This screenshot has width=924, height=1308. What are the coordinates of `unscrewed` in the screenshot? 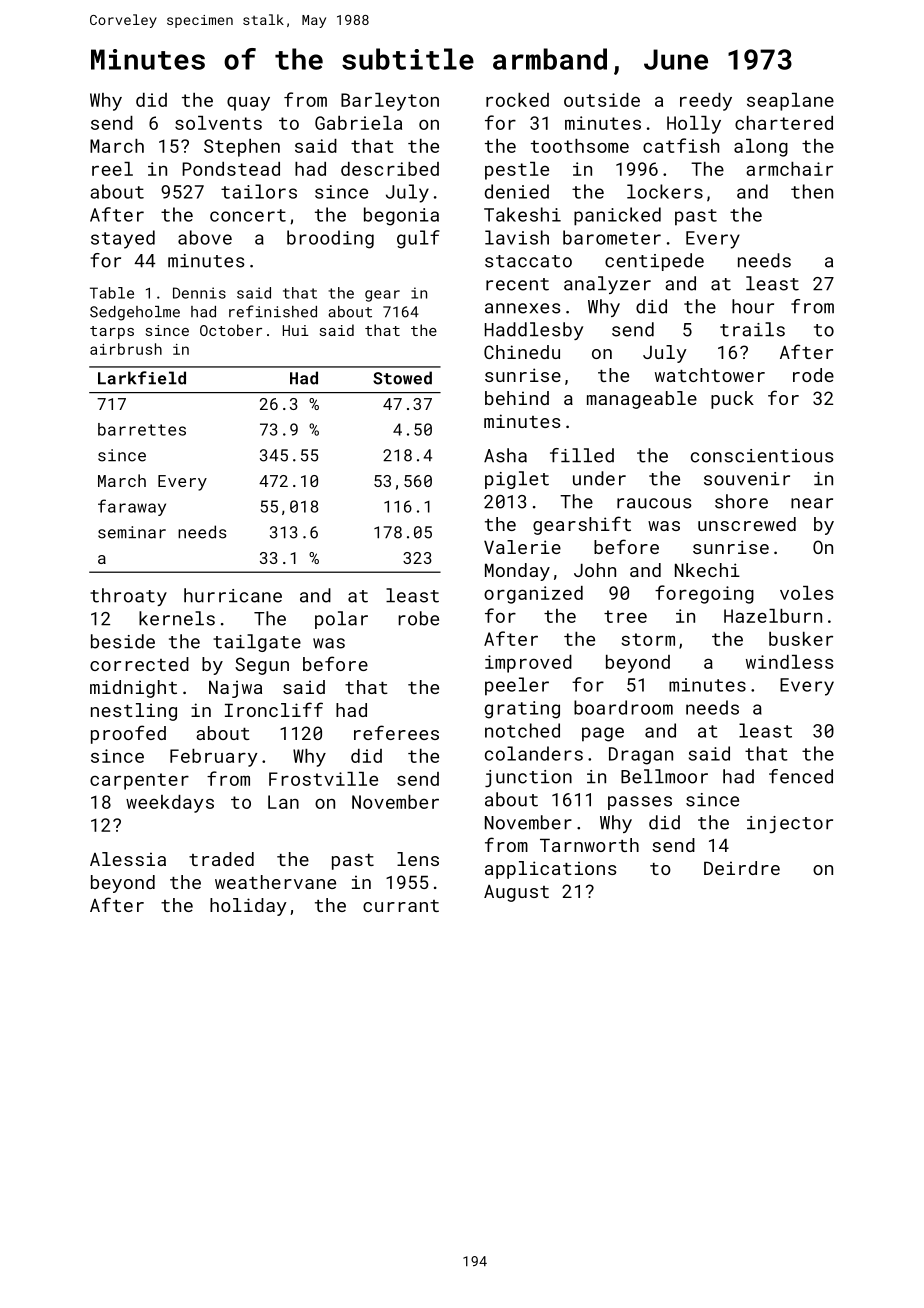 It's located at (747, 524).
